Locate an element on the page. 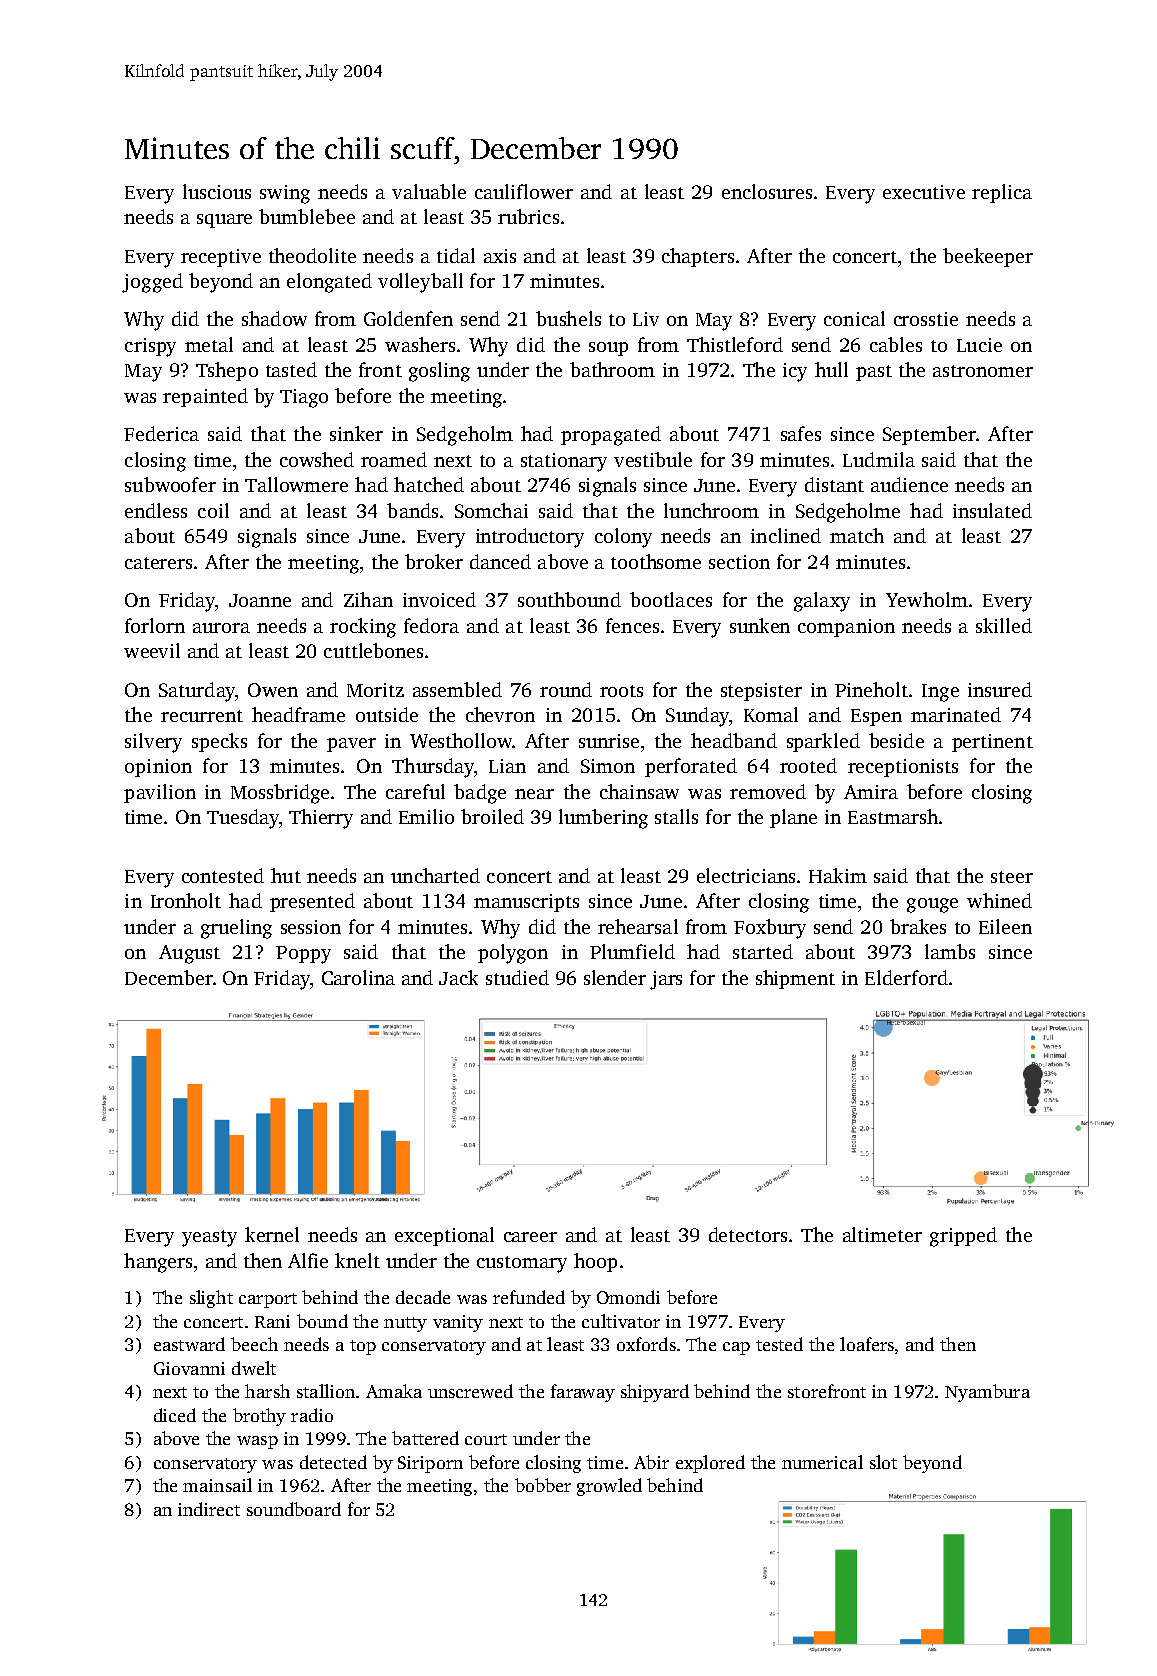 This image has width=1157, height=1676. studied is located at coordinates (517, 977).
